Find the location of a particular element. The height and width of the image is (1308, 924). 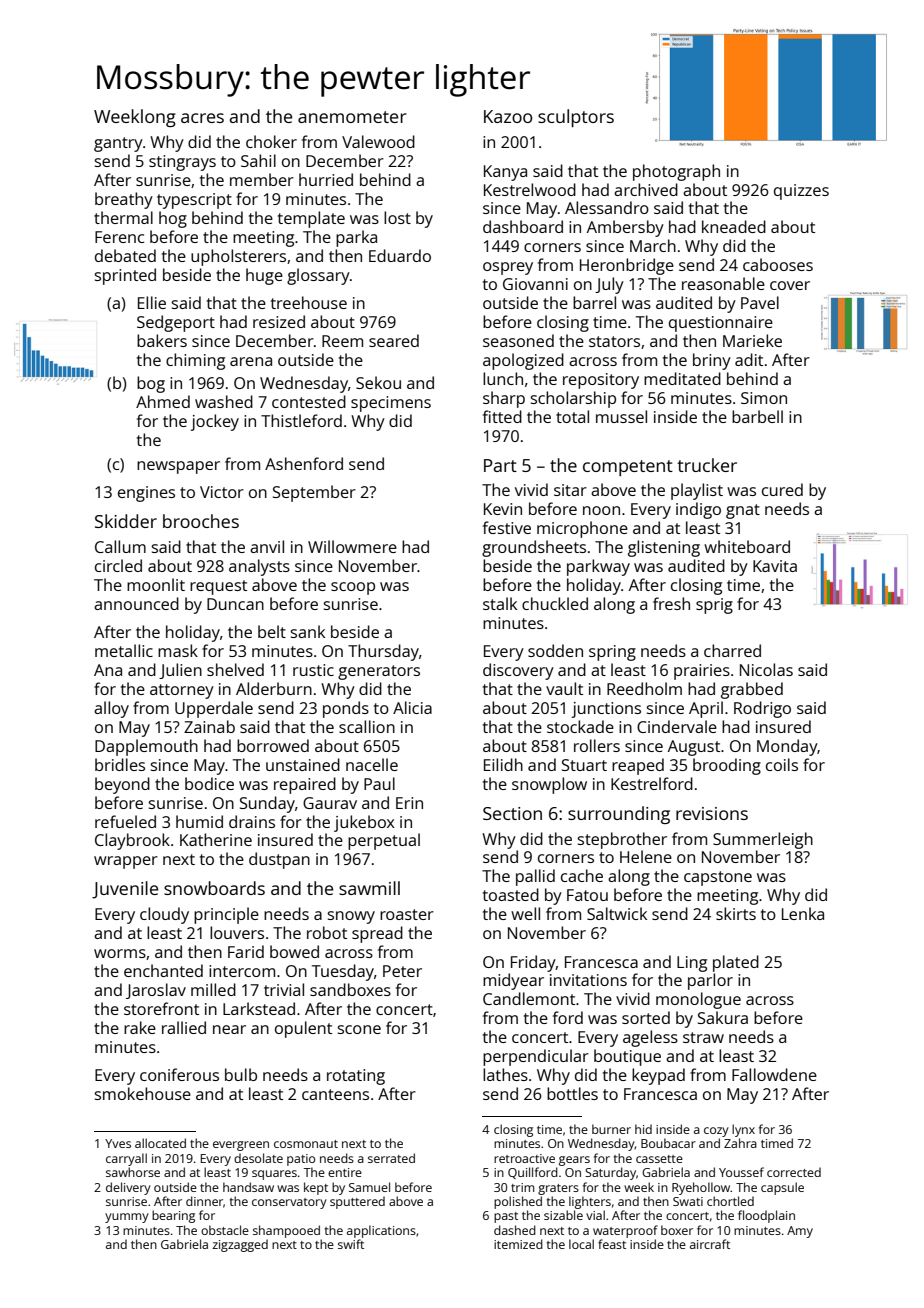

allocated is located at coordinates (160, 1143).
